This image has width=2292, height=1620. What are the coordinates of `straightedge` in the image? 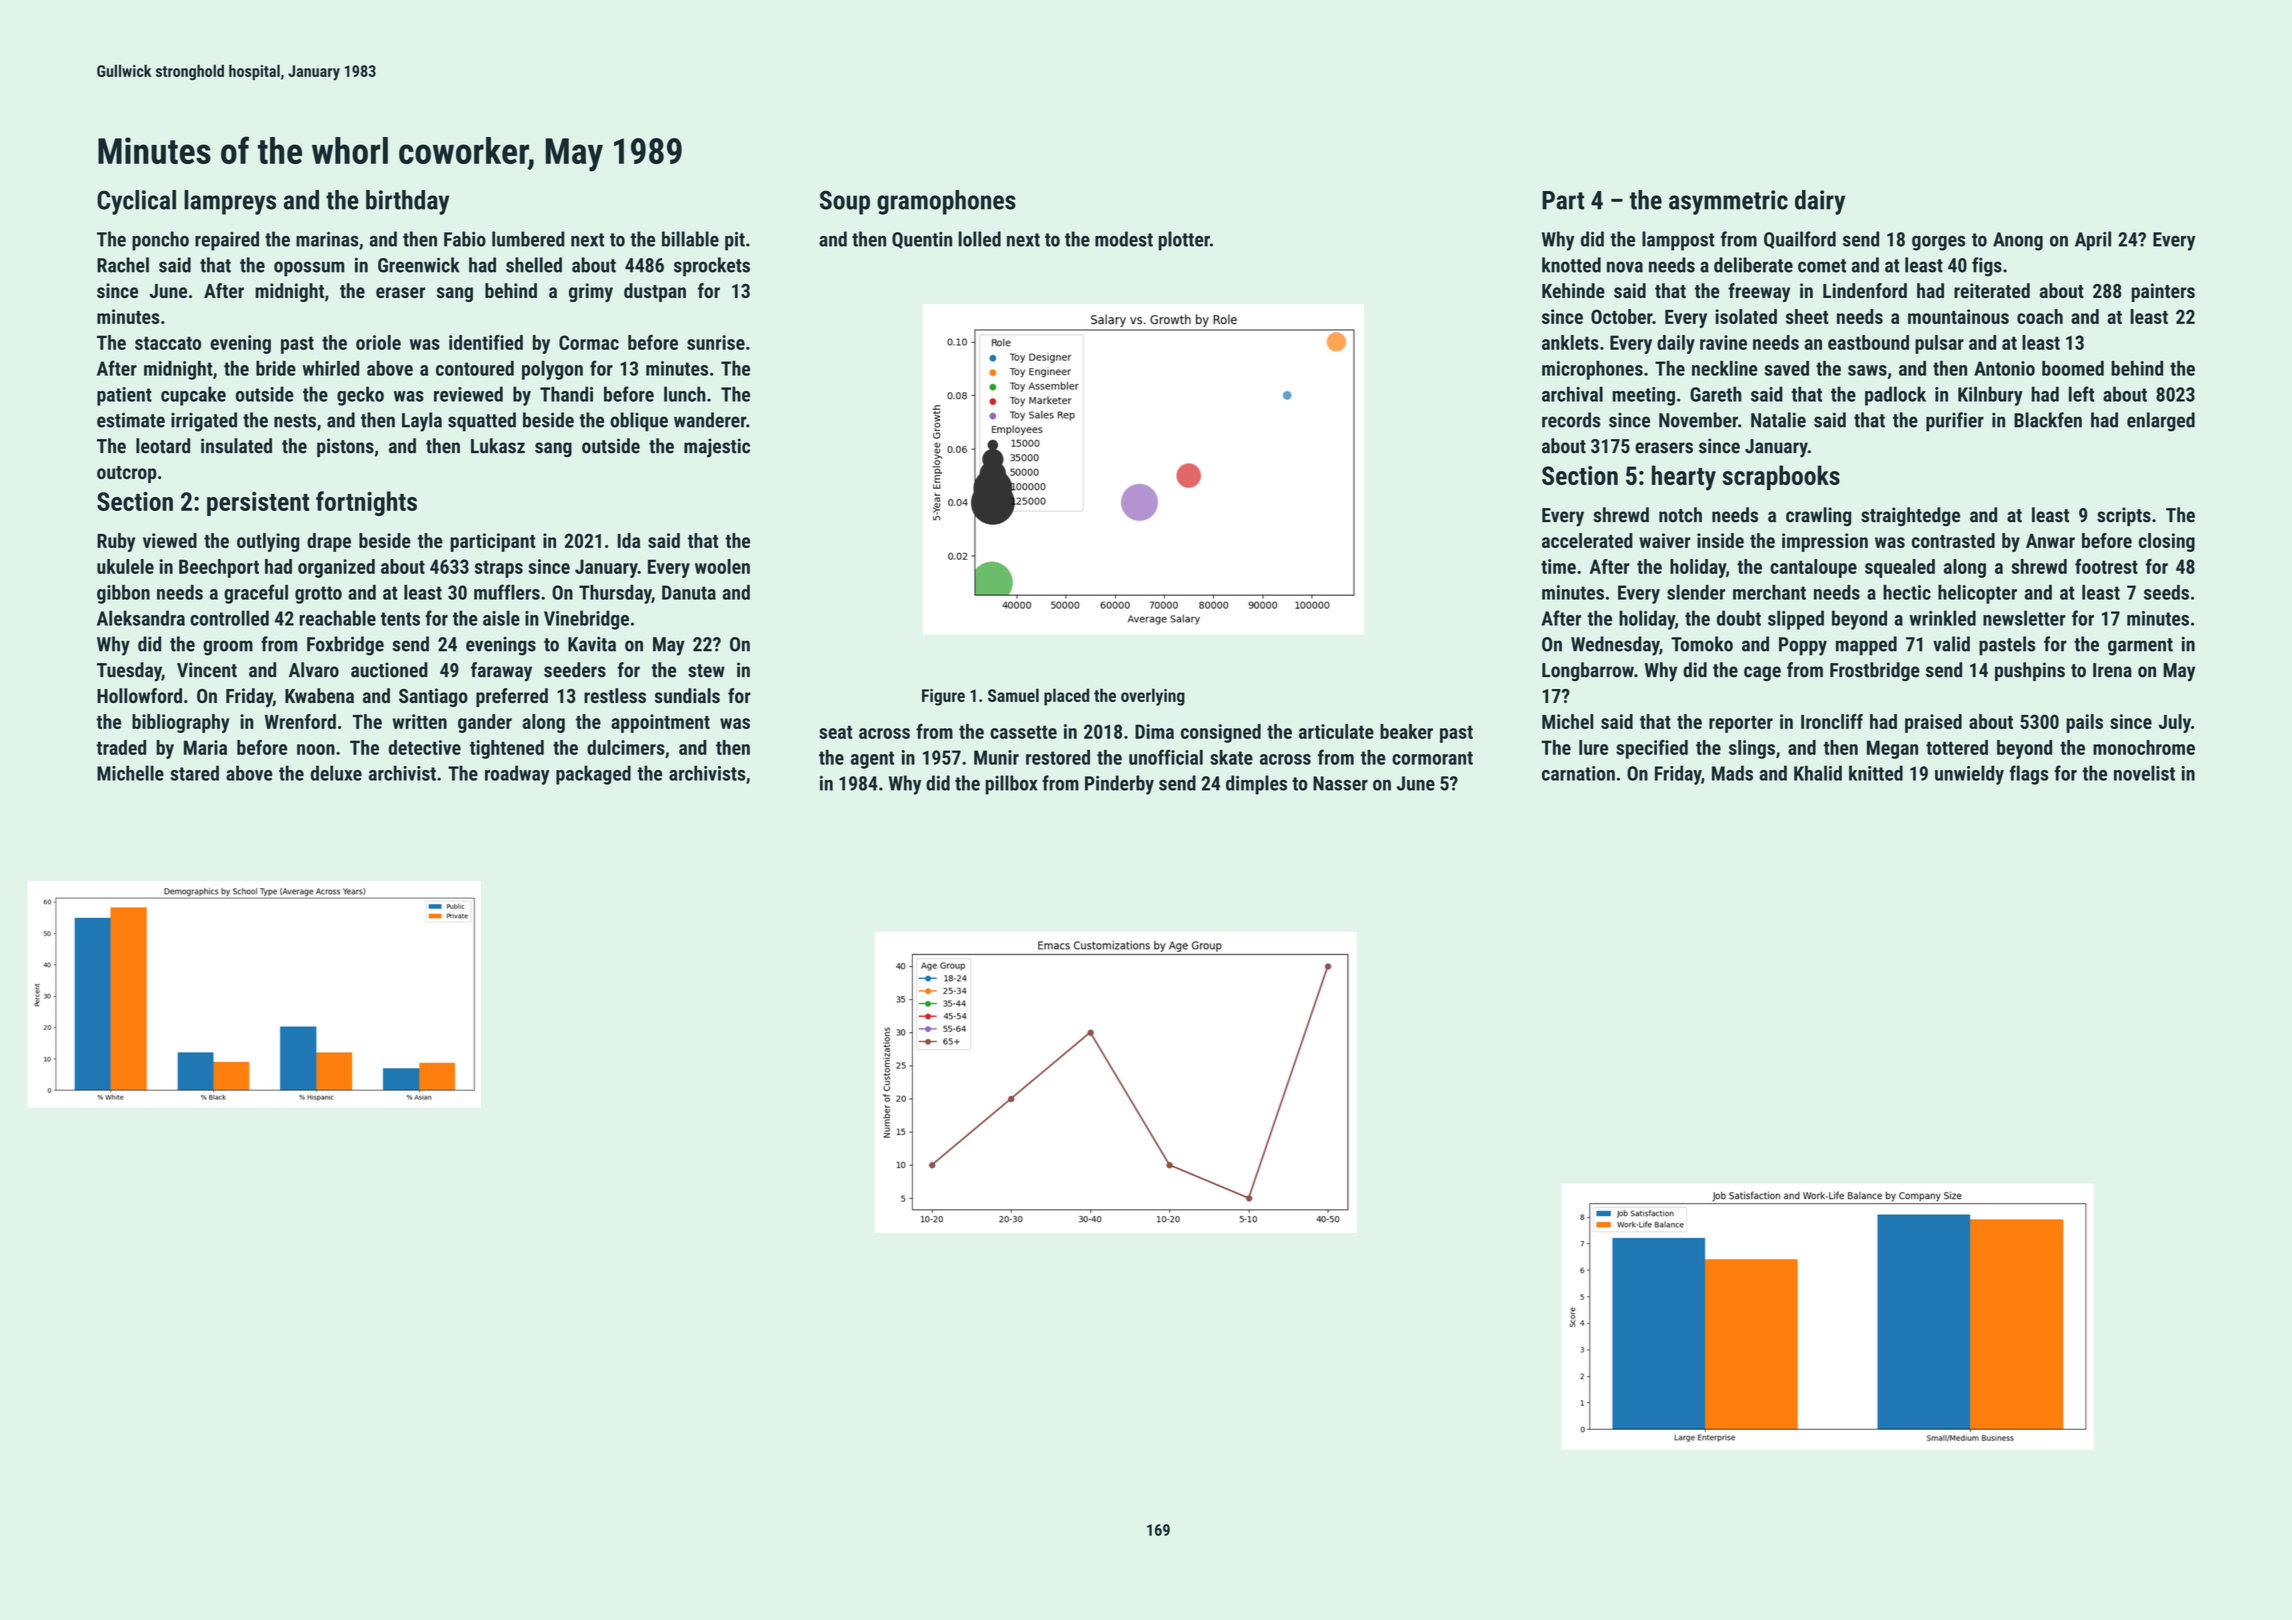 It's located at (1910, 516).
